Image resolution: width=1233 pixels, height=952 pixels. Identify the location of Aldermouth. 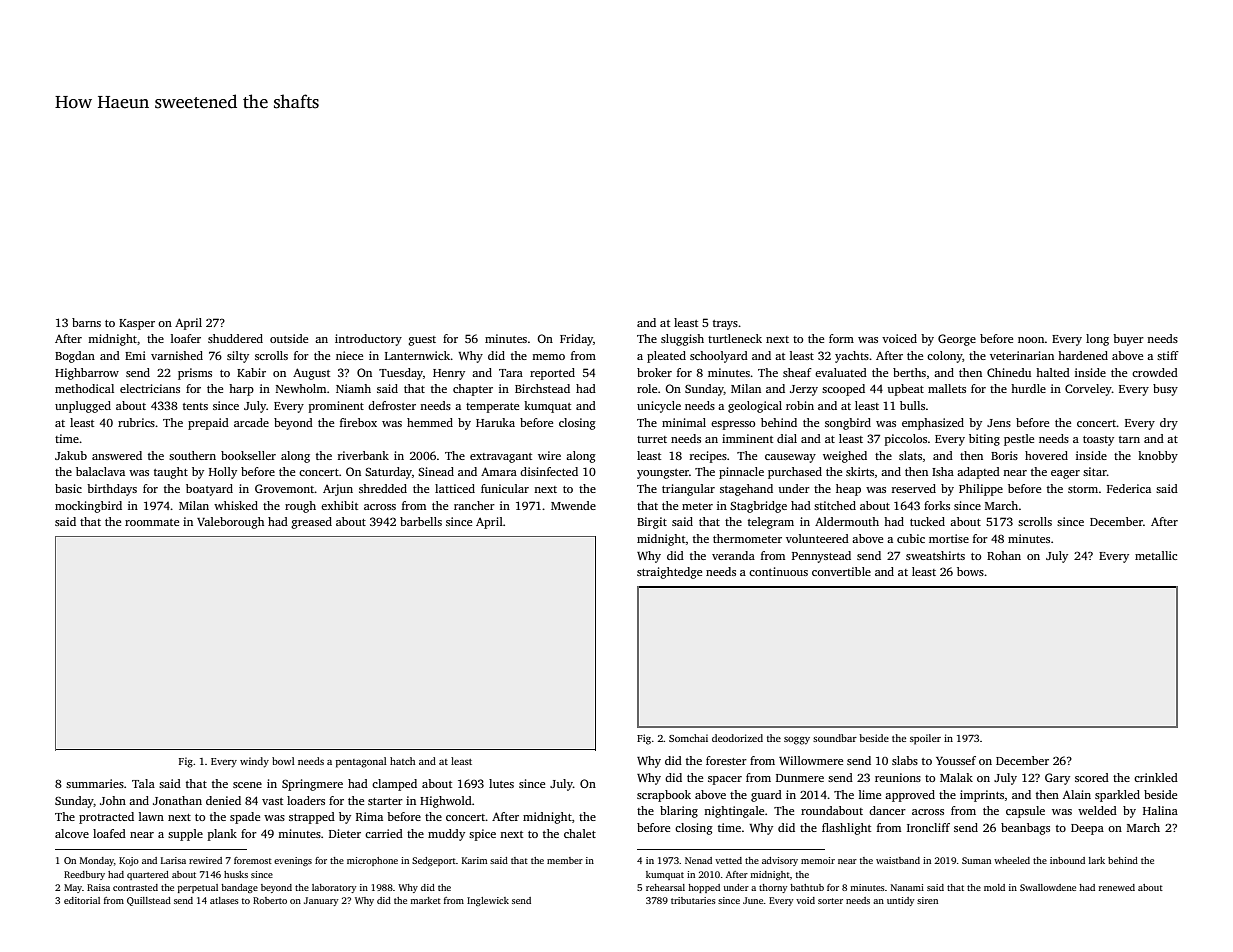
(847, 521).
